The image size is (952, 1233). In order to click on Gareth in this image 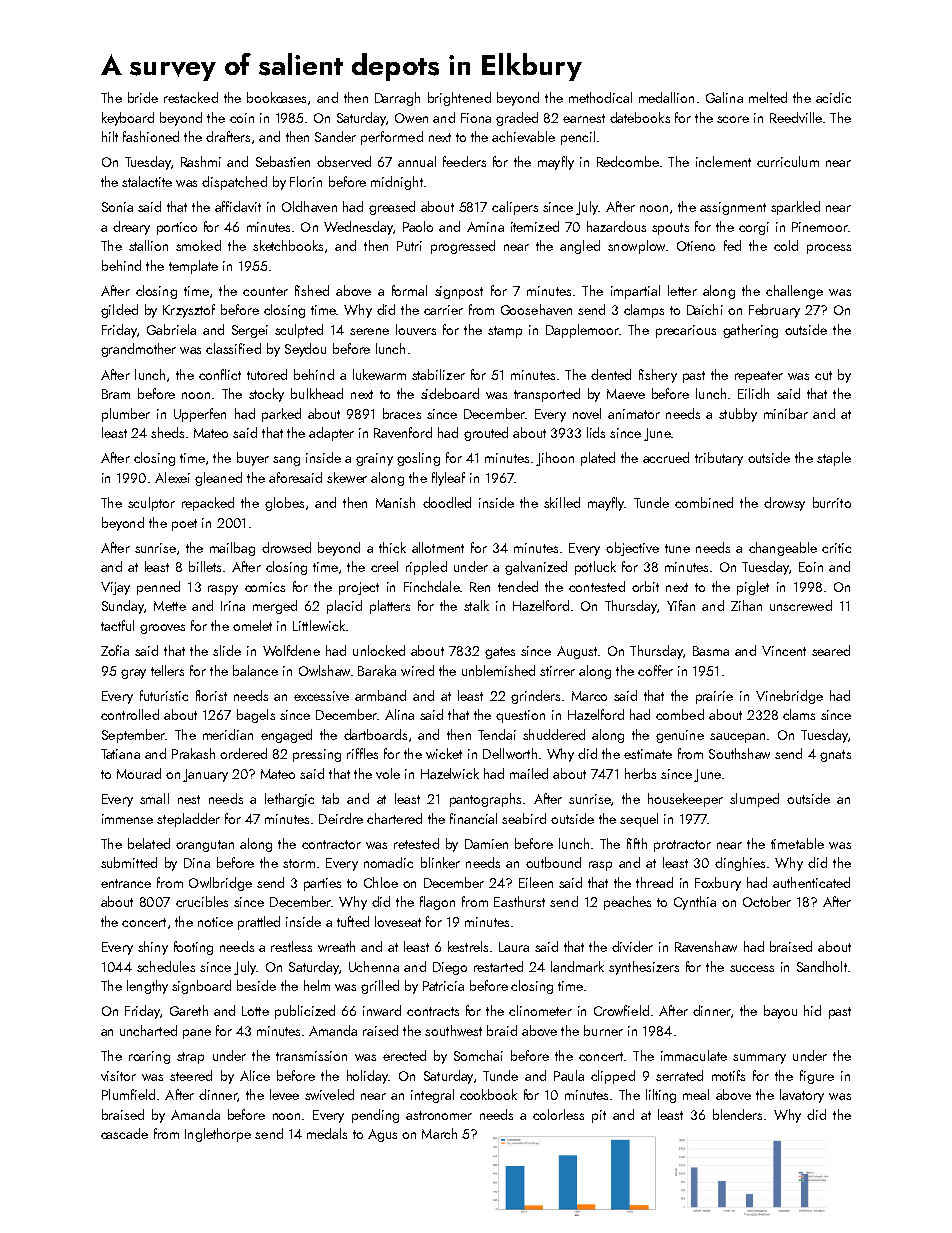, I will do `click(189, 1010)`.
